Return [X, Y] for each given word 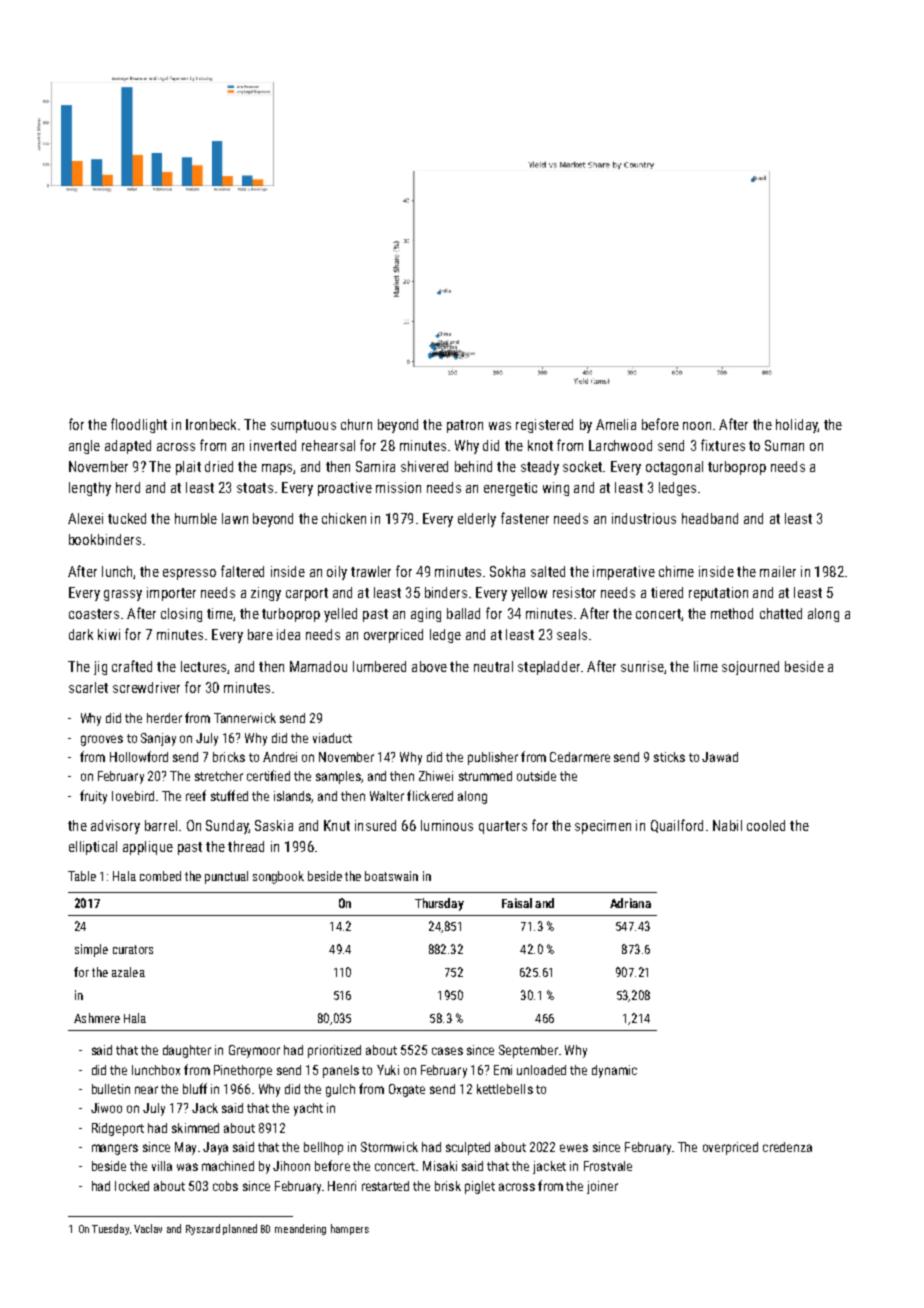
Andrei [280, 757]
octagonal [674, 468]
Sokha [507, 571]
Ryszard [203, 1229]
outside [536, 776]
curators [133, 949]
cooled [766, 825]
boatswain [391, 876]
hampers [350, 1229]
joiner [602, 1187]
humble [196, 518]
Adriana [630, 903]
